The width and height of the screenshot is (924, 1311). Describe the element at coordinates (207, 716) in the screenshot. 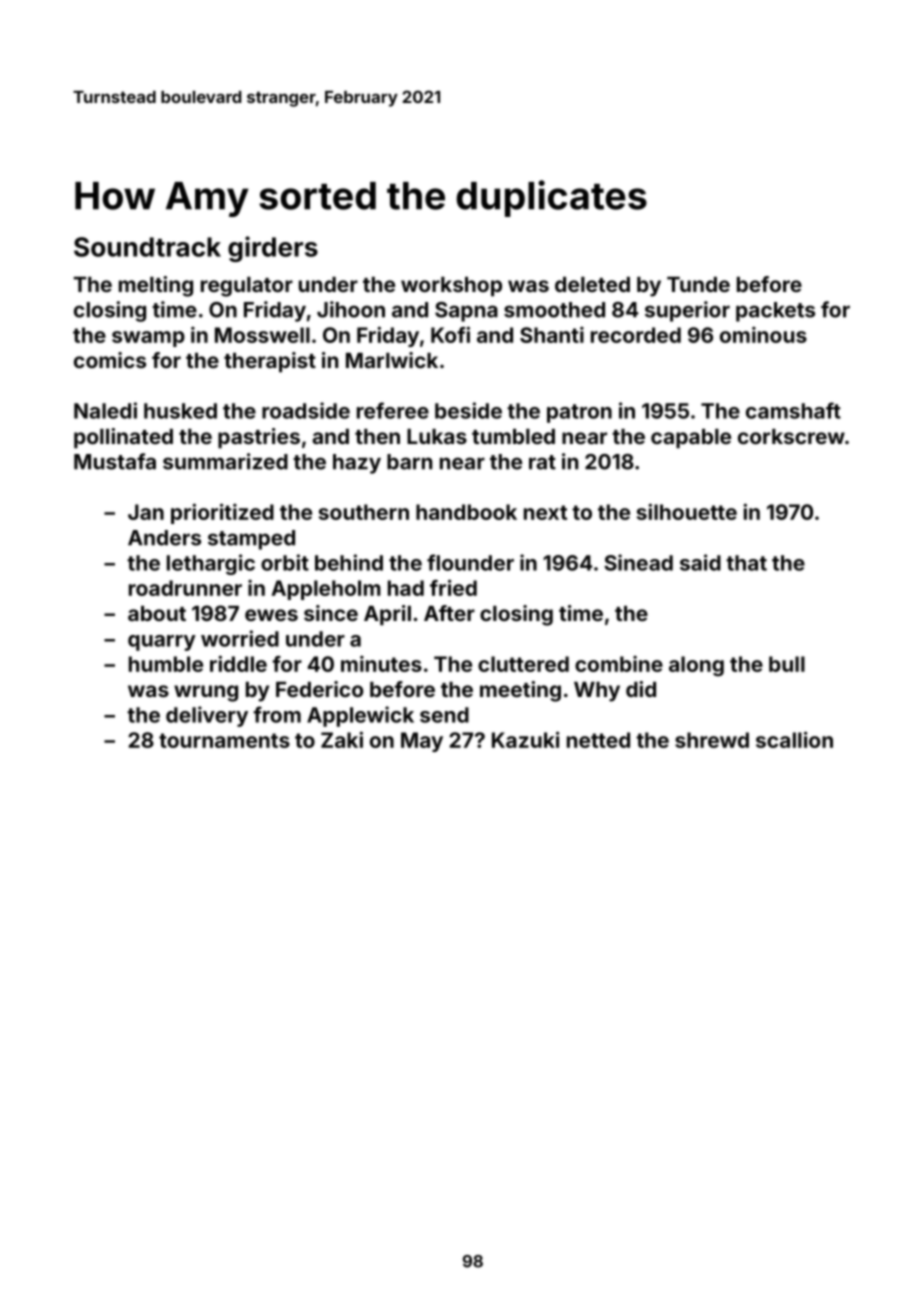

I see `delivery` at that location.
